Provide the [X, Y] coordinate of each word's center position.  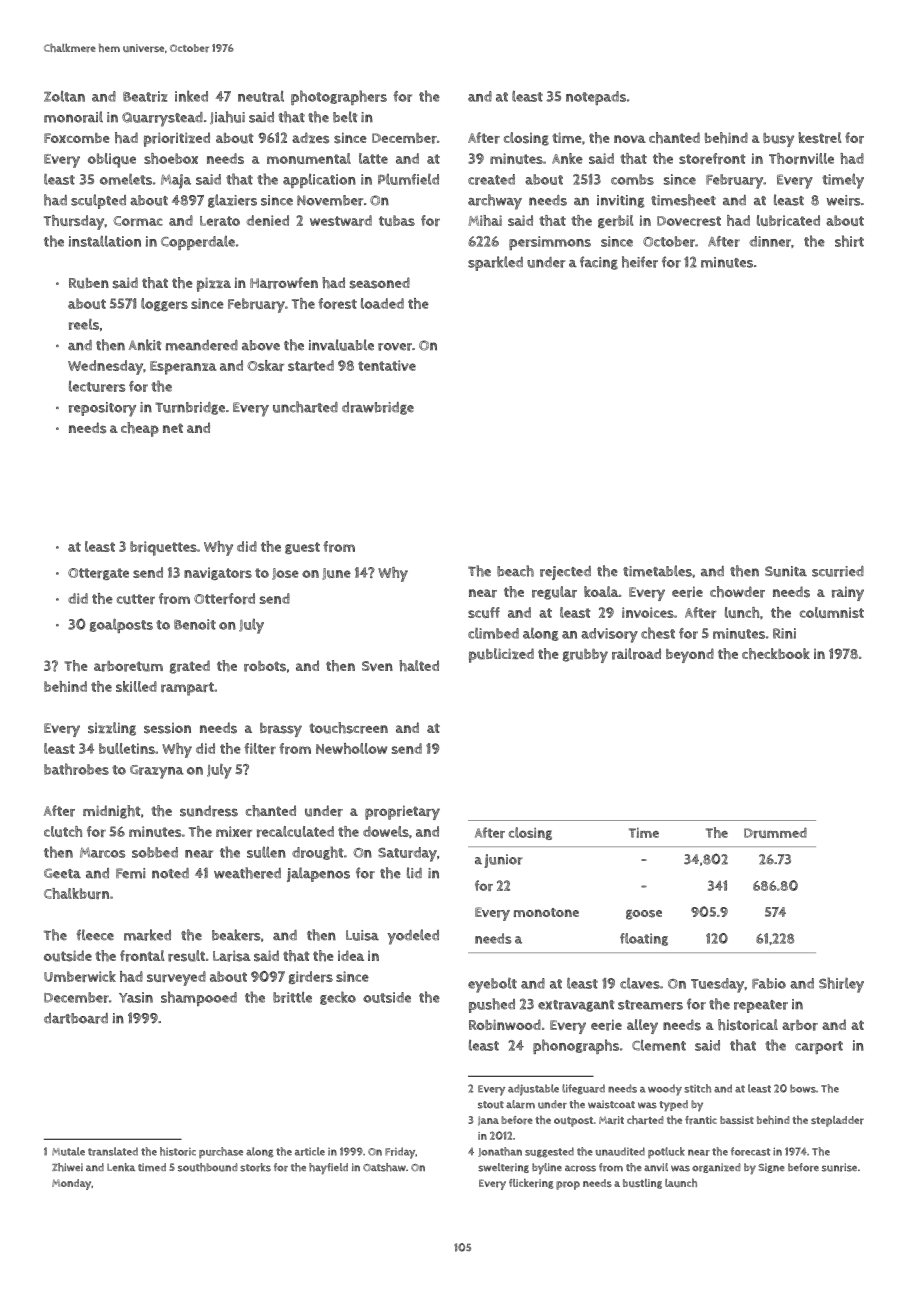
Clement [659, 1045]
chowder [737, 592]
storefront [712, 158]
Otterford [224, 598]
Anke [567, 158]
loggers [164, 304]
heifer [640, 262]
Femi [131, 873]
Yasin [136, 997]
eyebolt [492, 985]
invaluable [341, 345]
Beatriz [145, 96]
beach [515, 571]
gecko [338, 998]
